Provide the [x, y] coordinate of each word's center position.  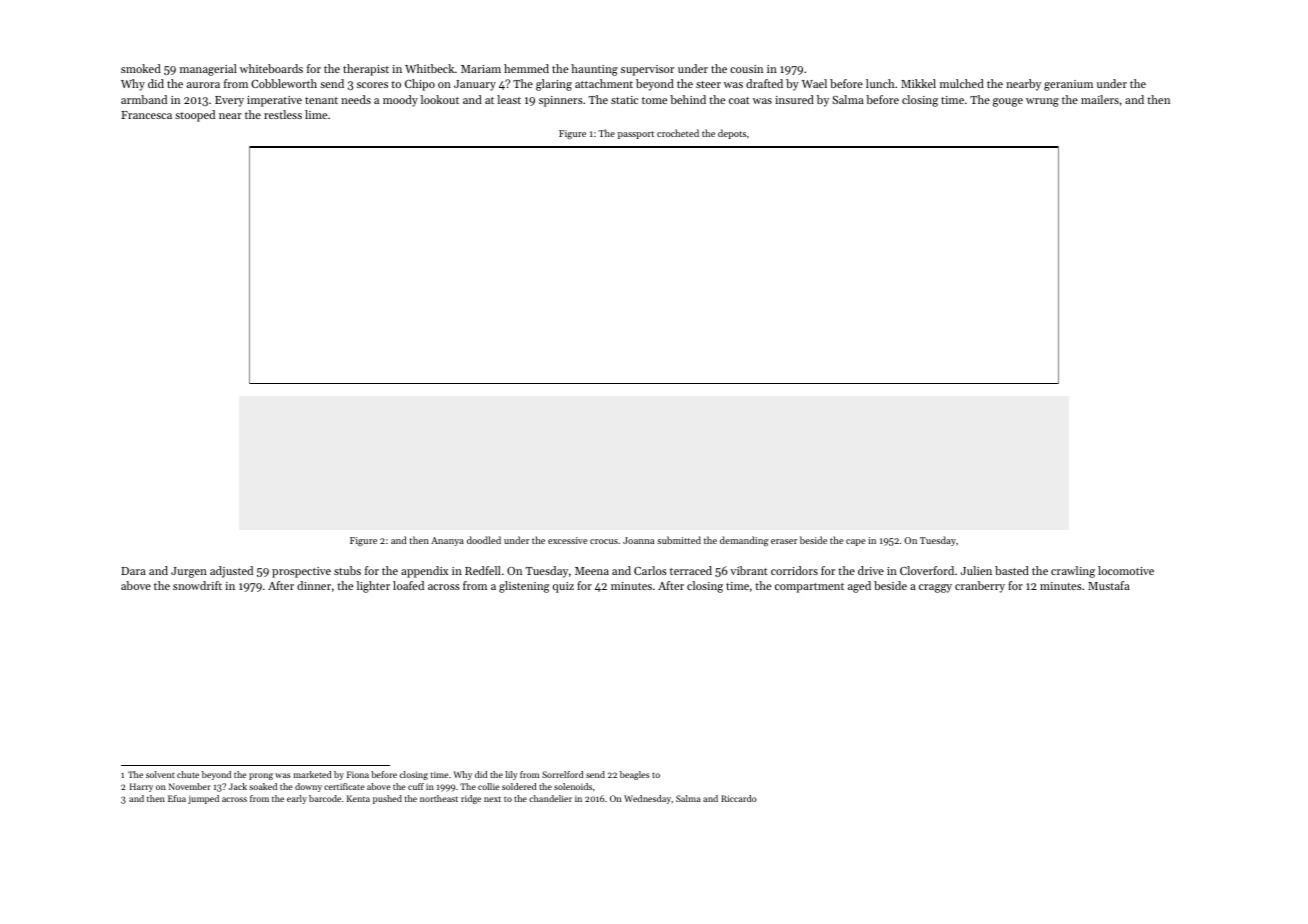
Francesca [146, 115]
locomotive [1126, 570]
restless [283, 114]
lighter [373, 587]
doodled [484, 540]
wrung [1042, 102]
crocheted [678, 133]
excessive [567, 540]
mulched [962, 83]
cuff [416, 786]
